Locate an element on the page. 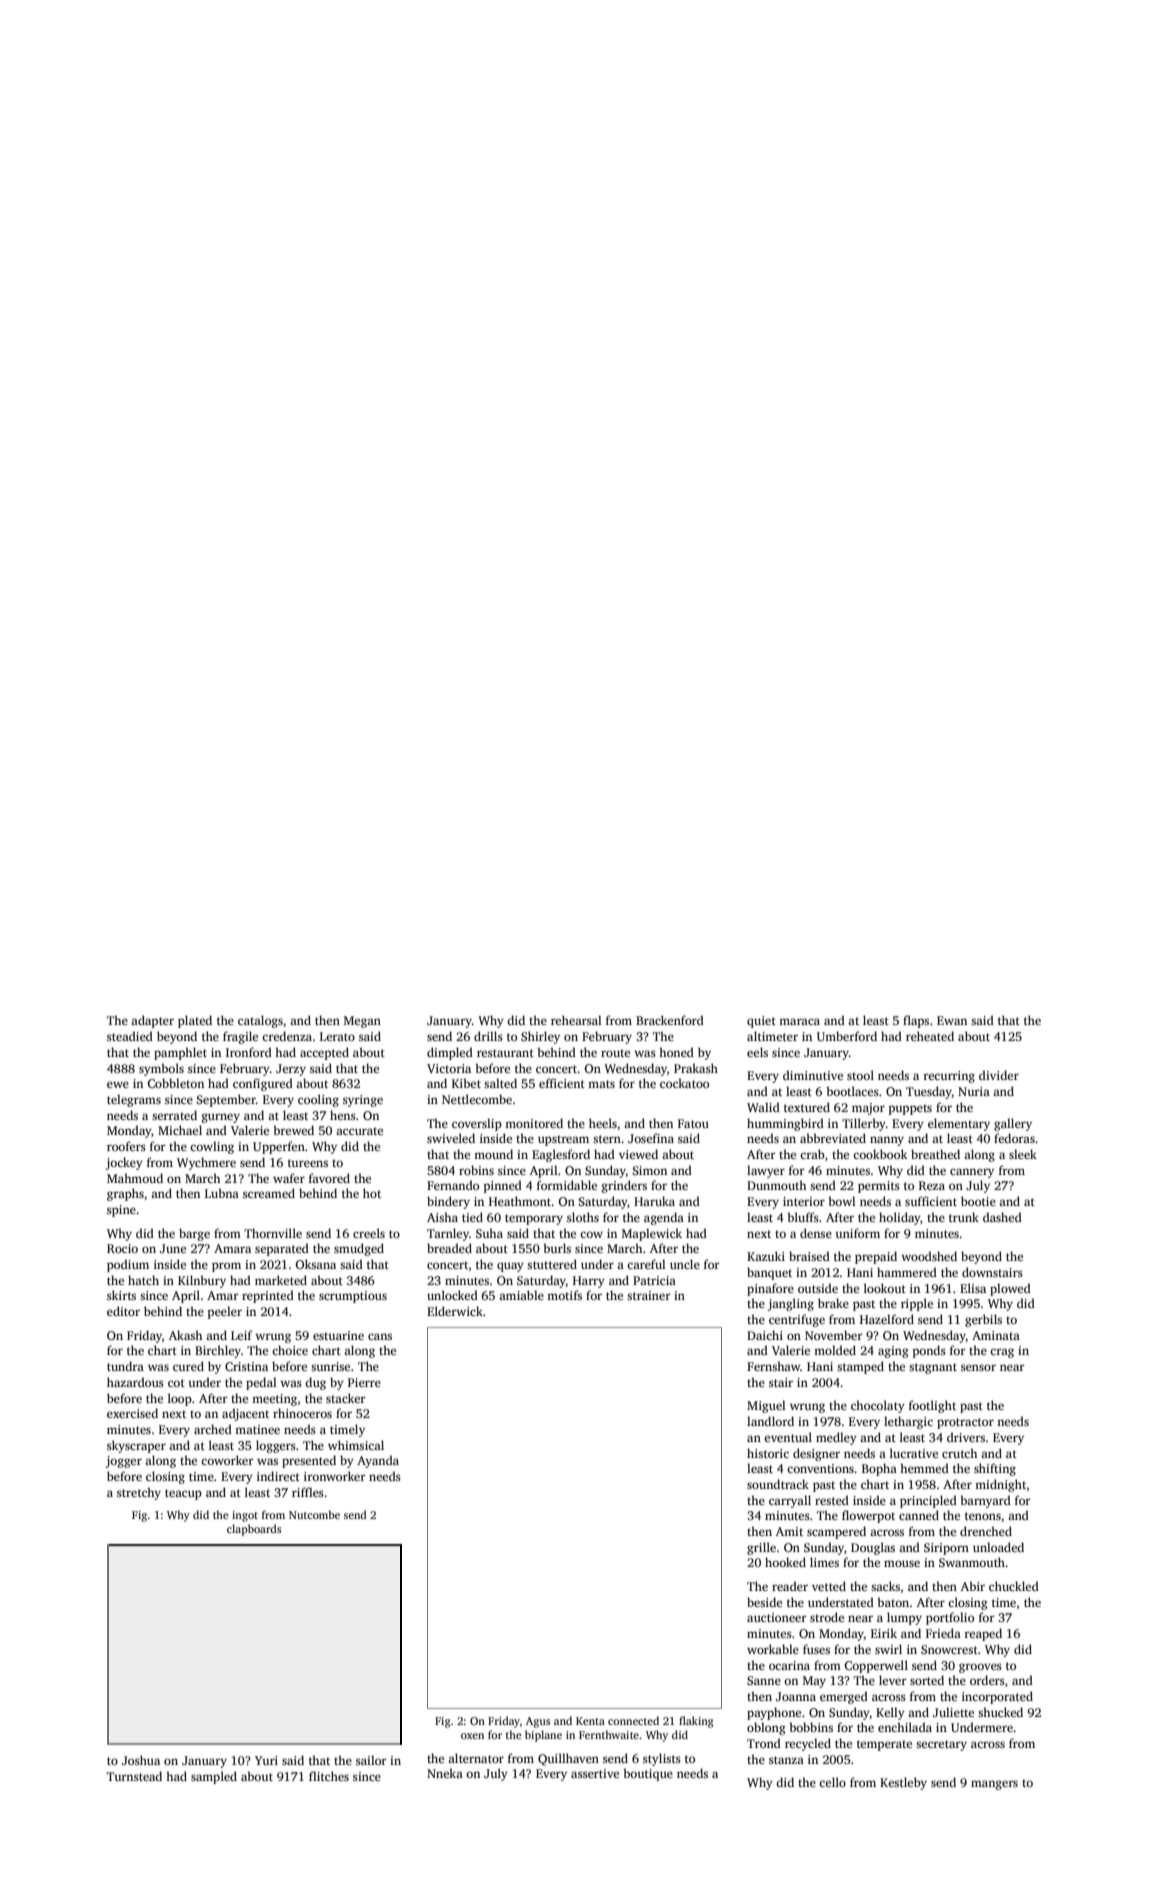 Image resolution: width=1149 pixels, height=1892 pixels. flaps is located at coordinates (916, 1021).
